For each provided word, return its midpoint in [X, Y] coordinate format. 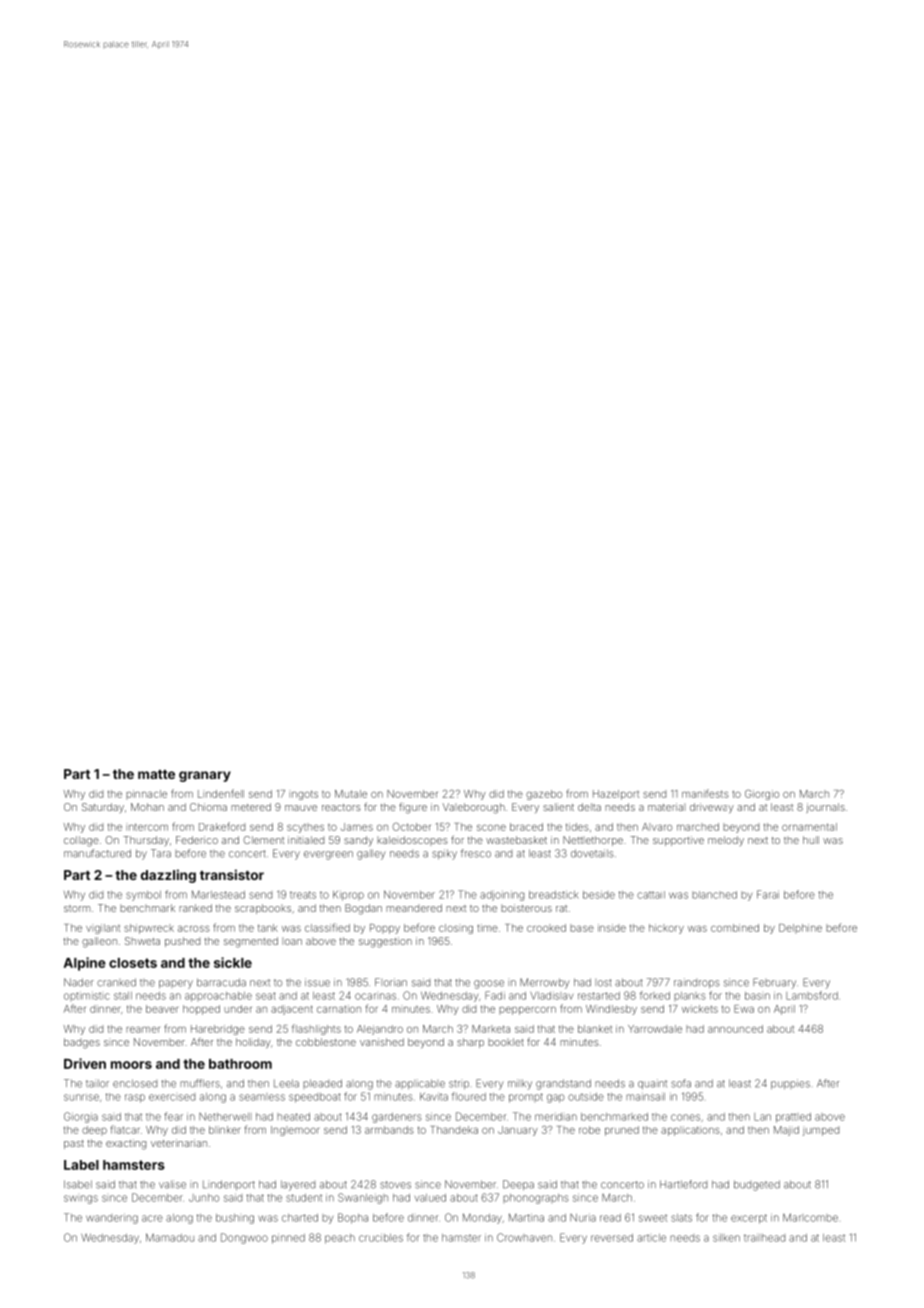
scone [491, 828]
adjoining [502, 895]
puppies [790, 1084]
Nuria [583, 1218]
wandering [112, 1218]
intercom [147, 827]
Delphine [800, 929]
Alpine [85, 964]
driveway [712, 808]
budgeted [757, 1185]
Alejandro [380, 1030]
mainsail [645, 1096]
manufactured [97, 853]
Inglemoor [295, 1131]
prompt [526, 1098]
